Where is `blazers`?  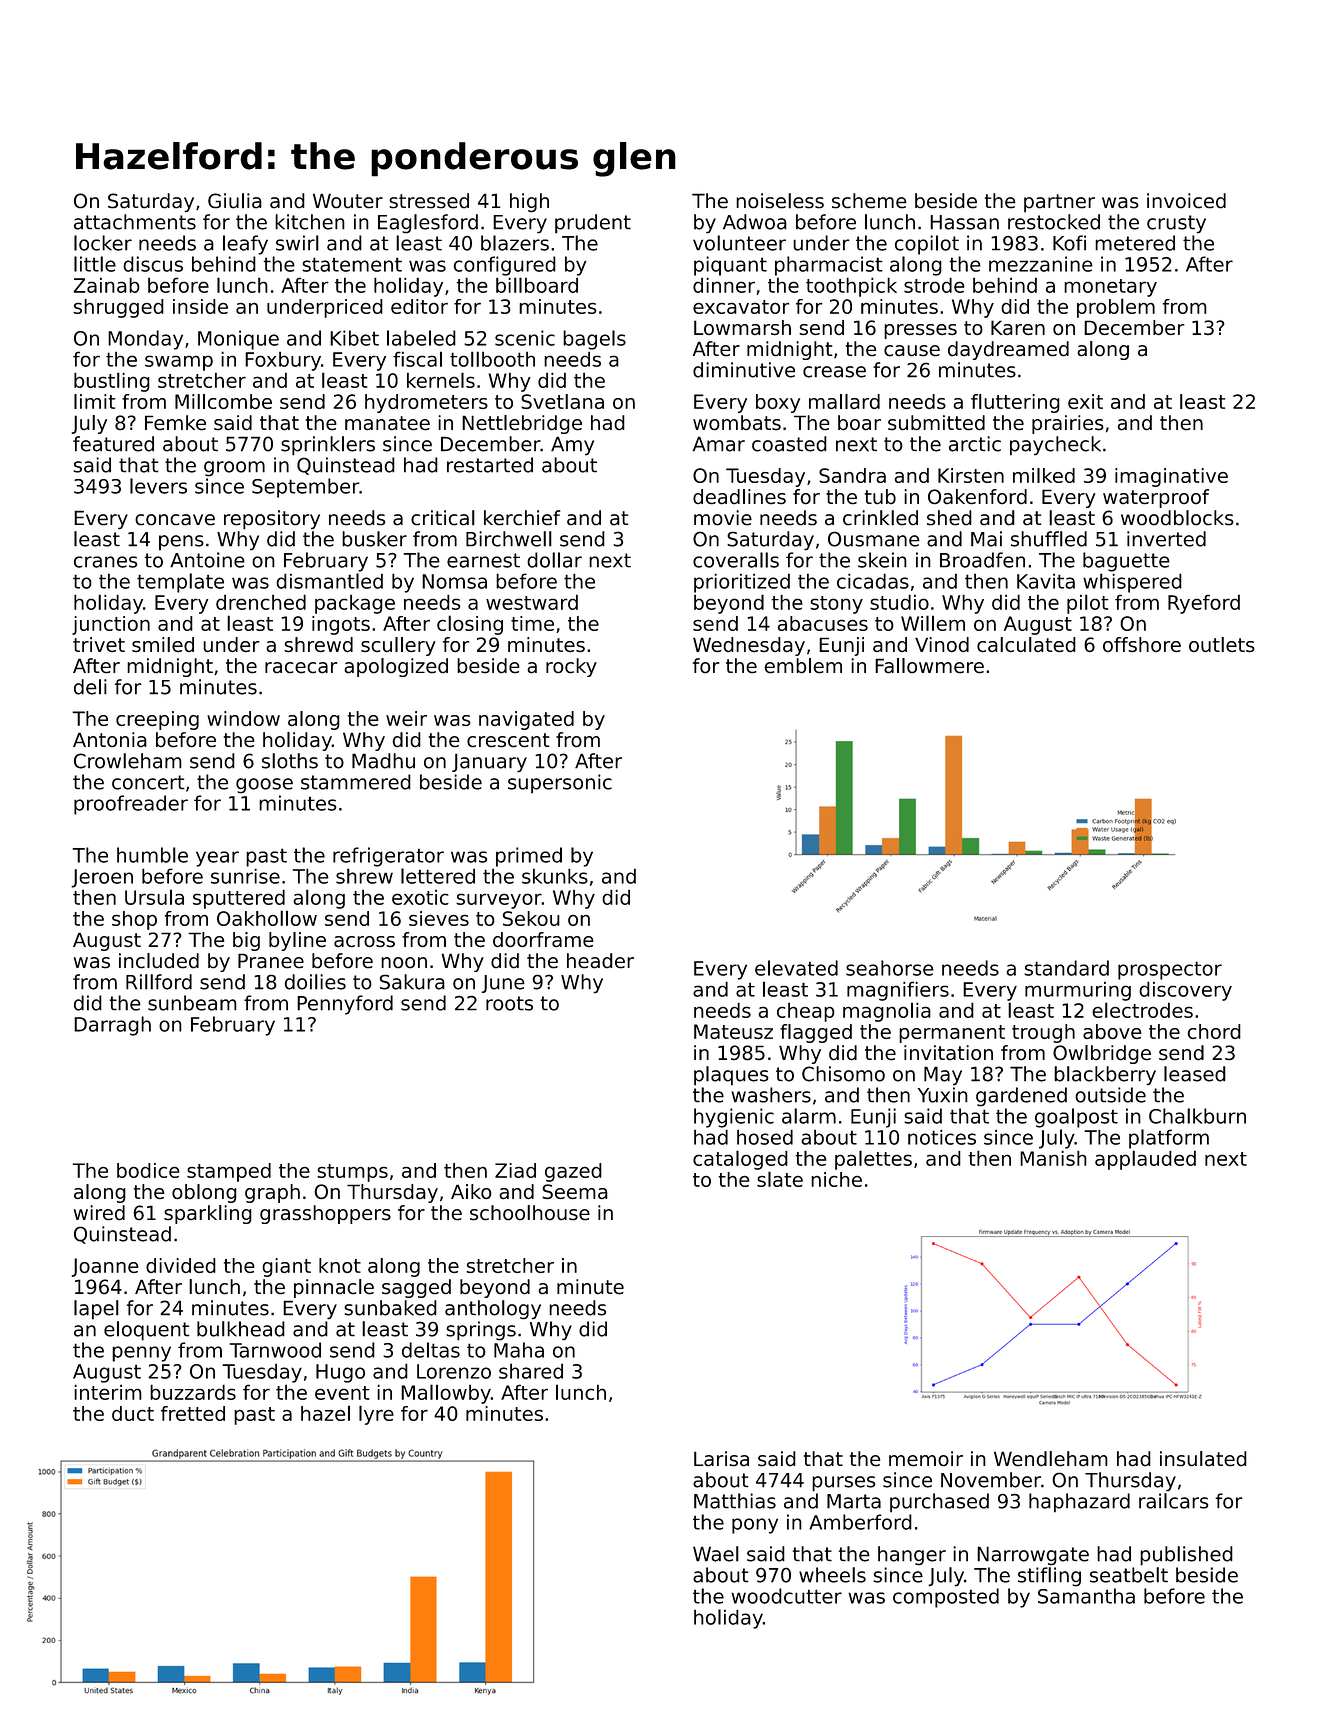 blazers is located at coordinates (515, 243).
